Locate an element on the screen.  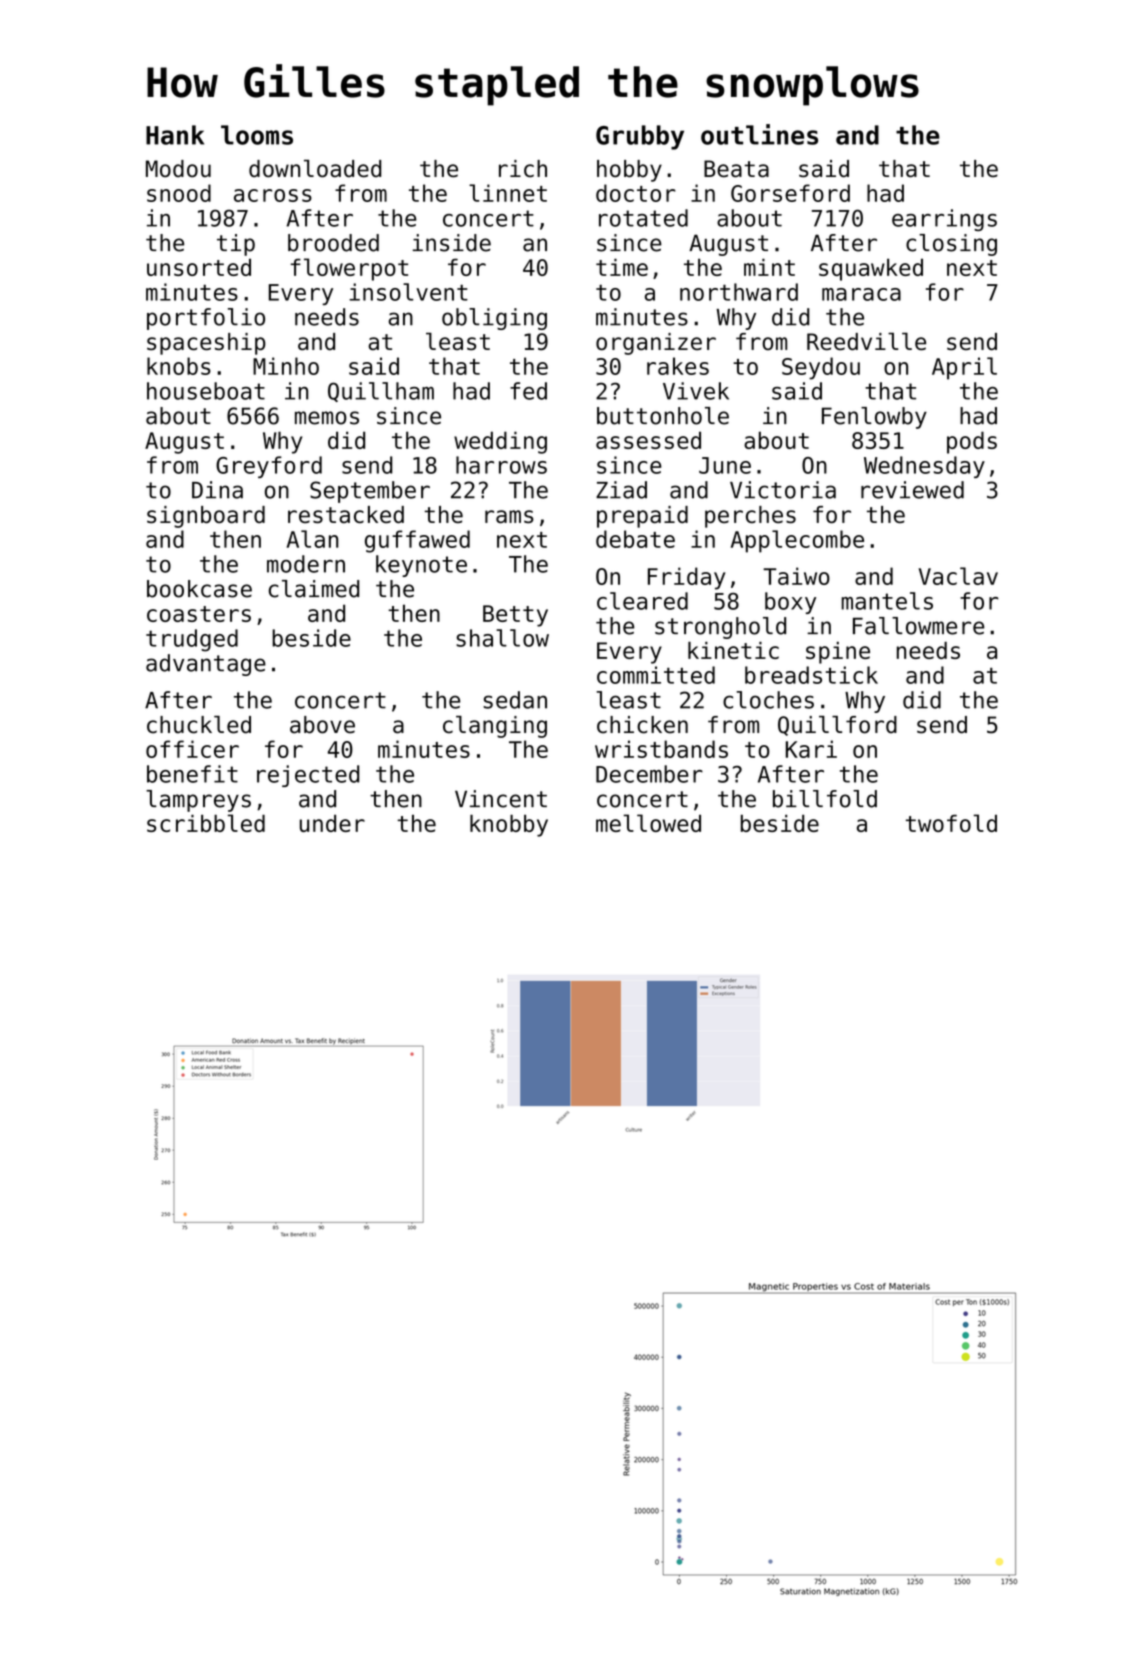
pods is located at coordinates (972, 442).
